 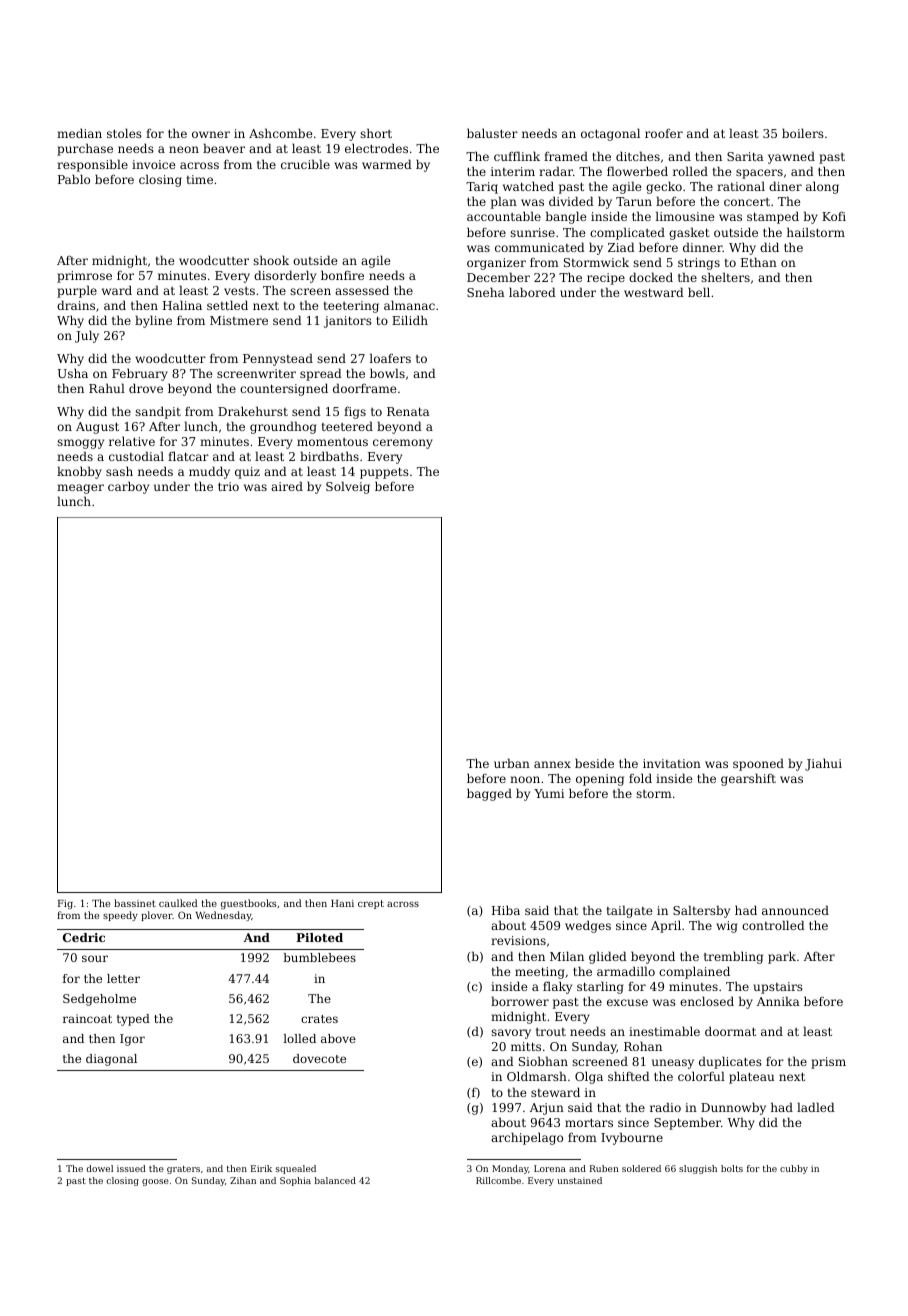 I want to click on balanced, so click(x=335, y=1180).
